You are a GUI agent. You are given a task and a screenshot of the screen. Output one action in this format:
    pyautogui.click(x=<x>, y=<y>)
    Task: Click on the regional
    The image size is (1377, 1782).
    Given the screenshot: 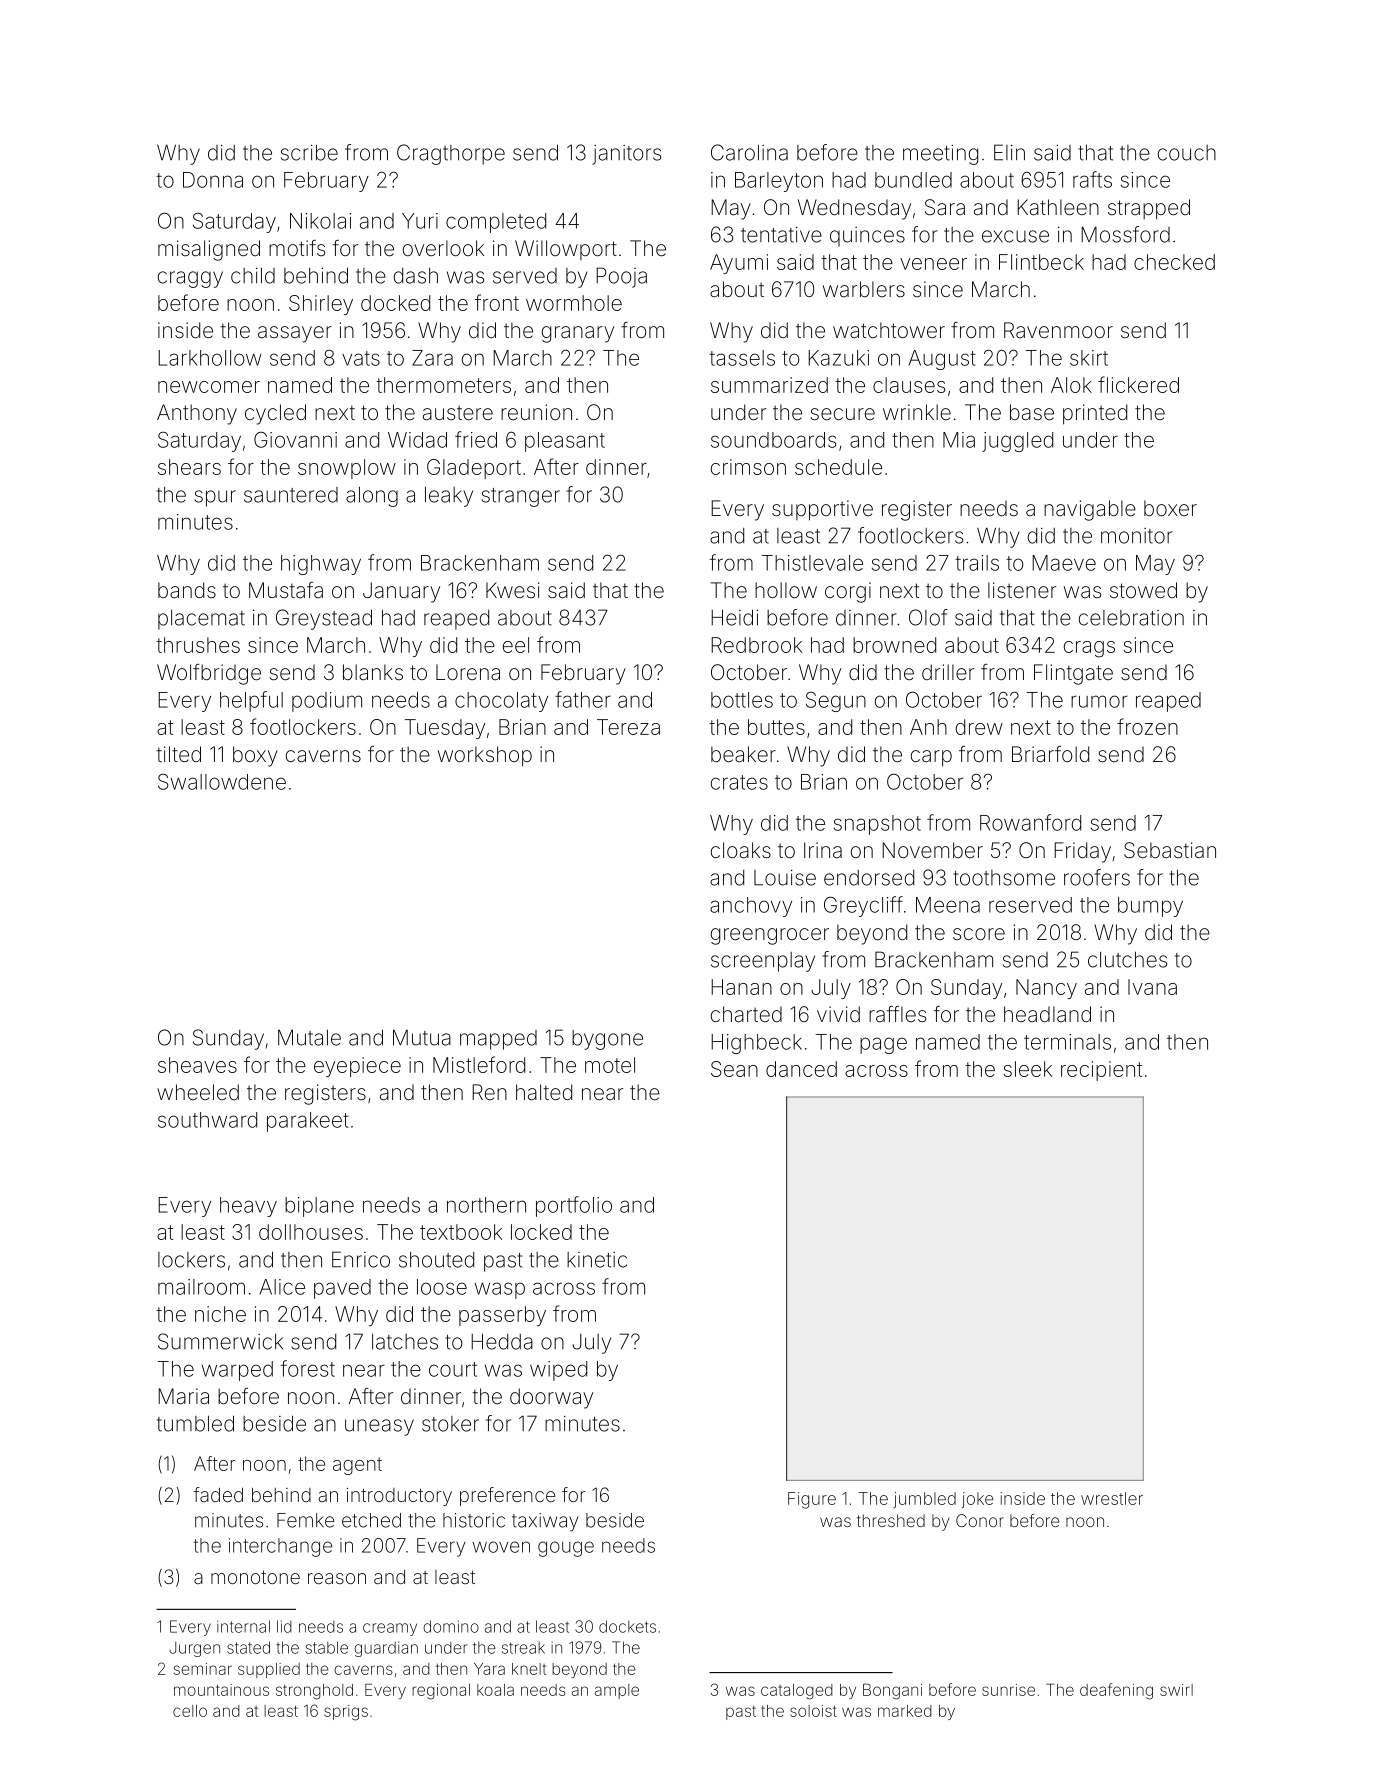 What is the action you would take?
    pyautogui.click(x=441, y=1692)
